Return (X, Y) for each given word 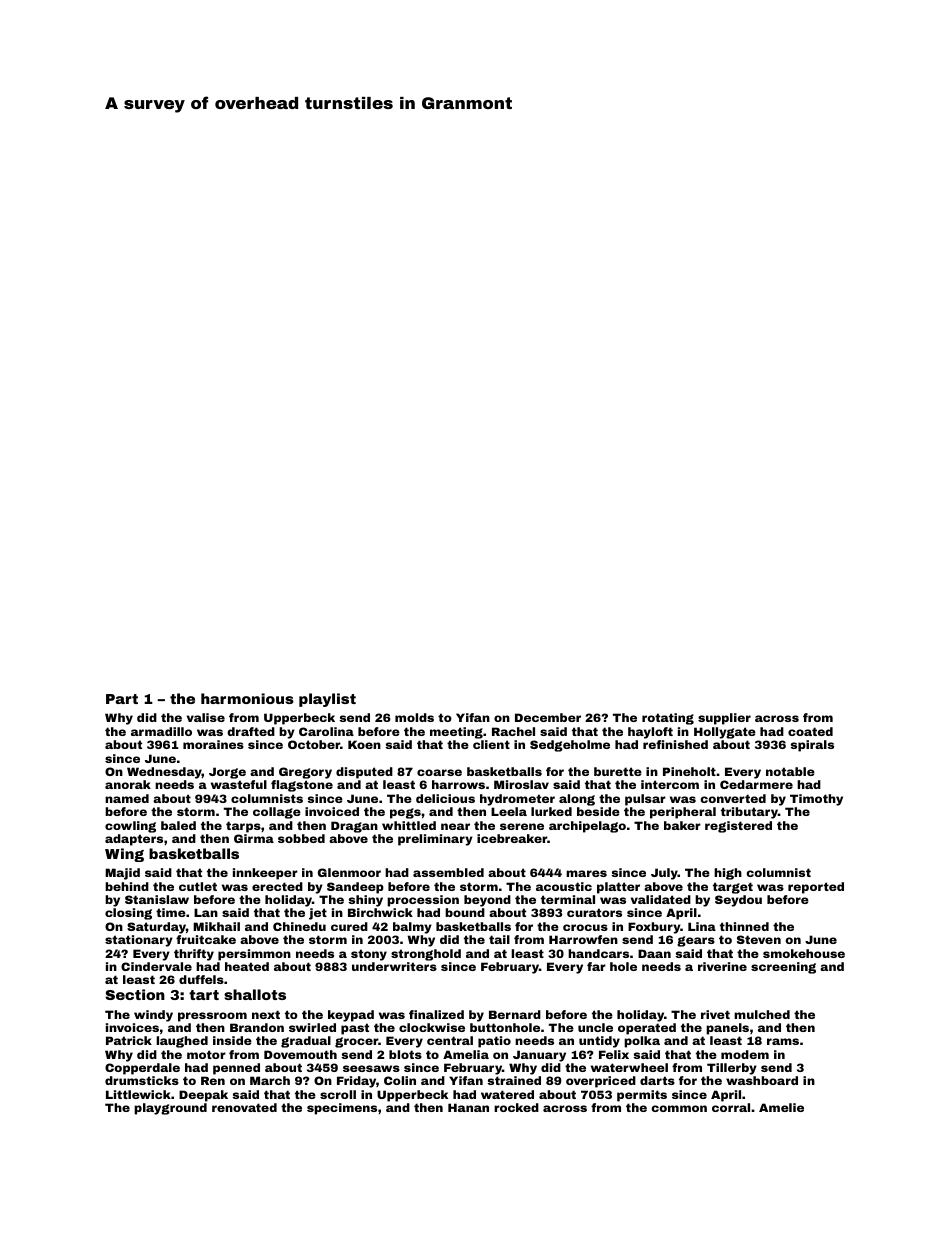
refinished (675, 744)
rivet (715, 1014)
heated (247, 966)
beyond (487, 901)
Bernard (515, 1014)
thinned (744, 926)
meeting (456, 733)
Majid (122, 874)
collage (277, 813)
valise (206, 717)
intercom (670, 784)
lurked (551, 811)
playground (170, 1109)
